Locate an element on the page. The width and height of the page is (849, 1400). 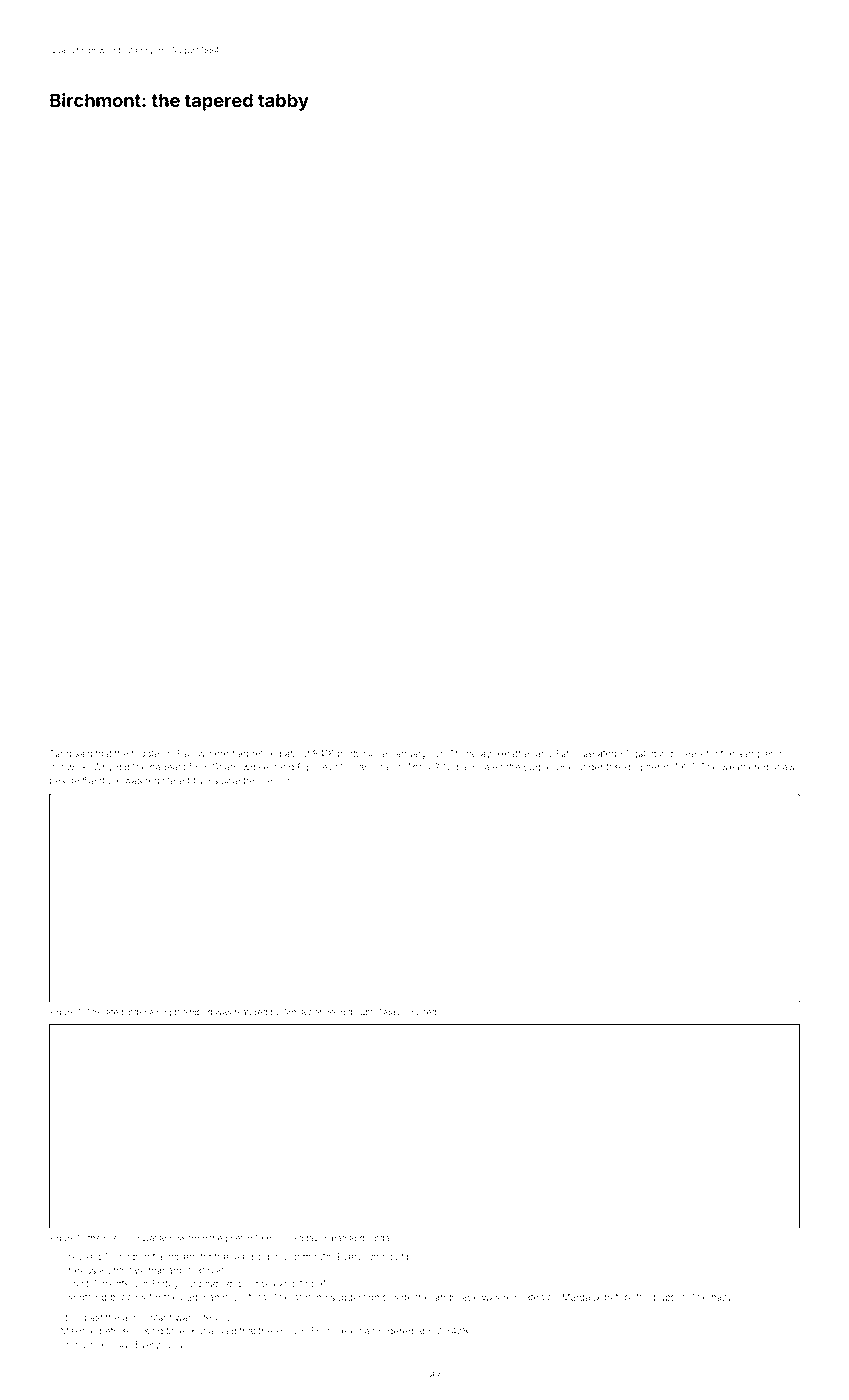
late is located at coordinates (111, 1012).
